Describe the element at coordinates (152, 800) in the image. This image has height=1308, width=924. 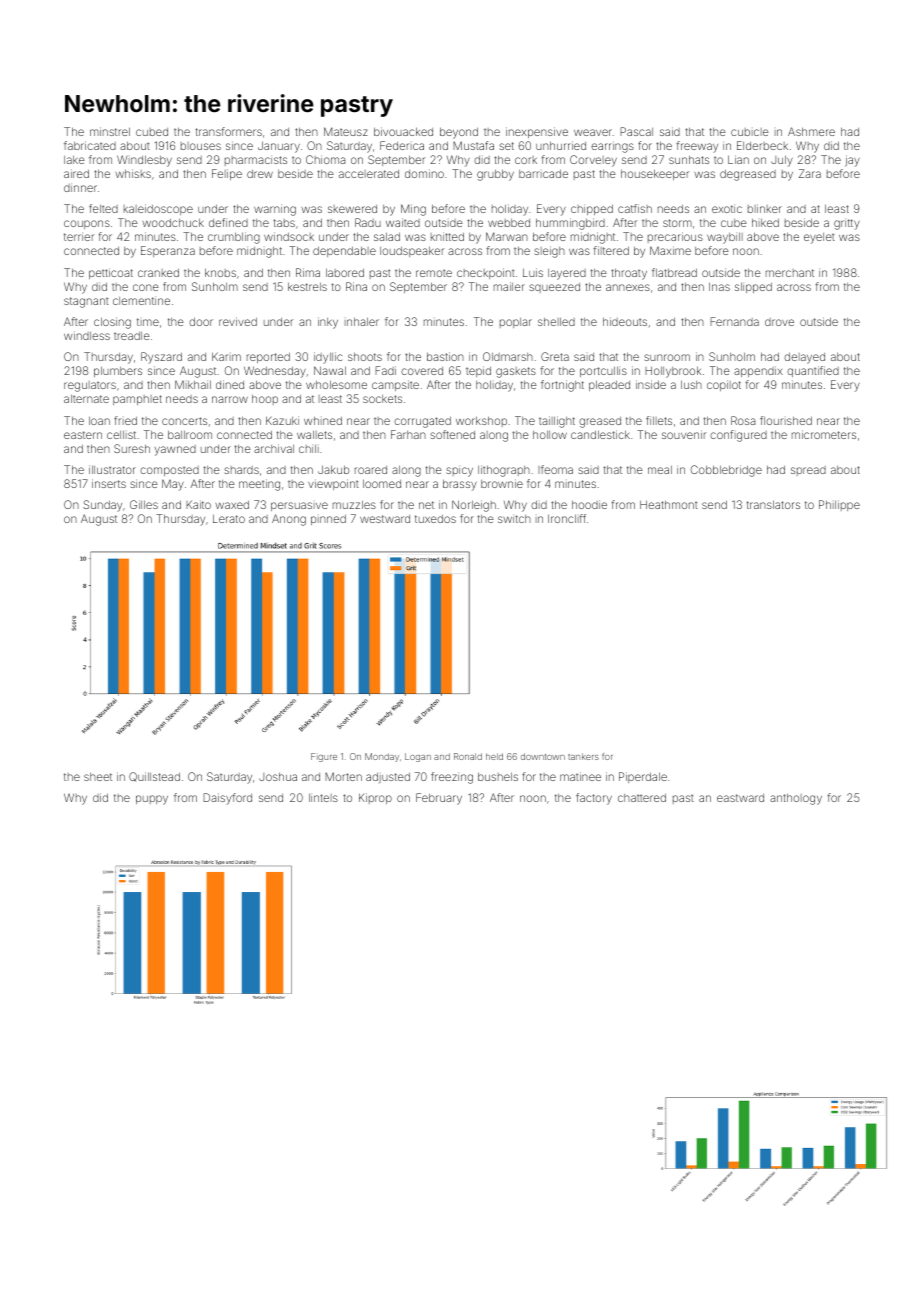
I see `puppy` at that location.
